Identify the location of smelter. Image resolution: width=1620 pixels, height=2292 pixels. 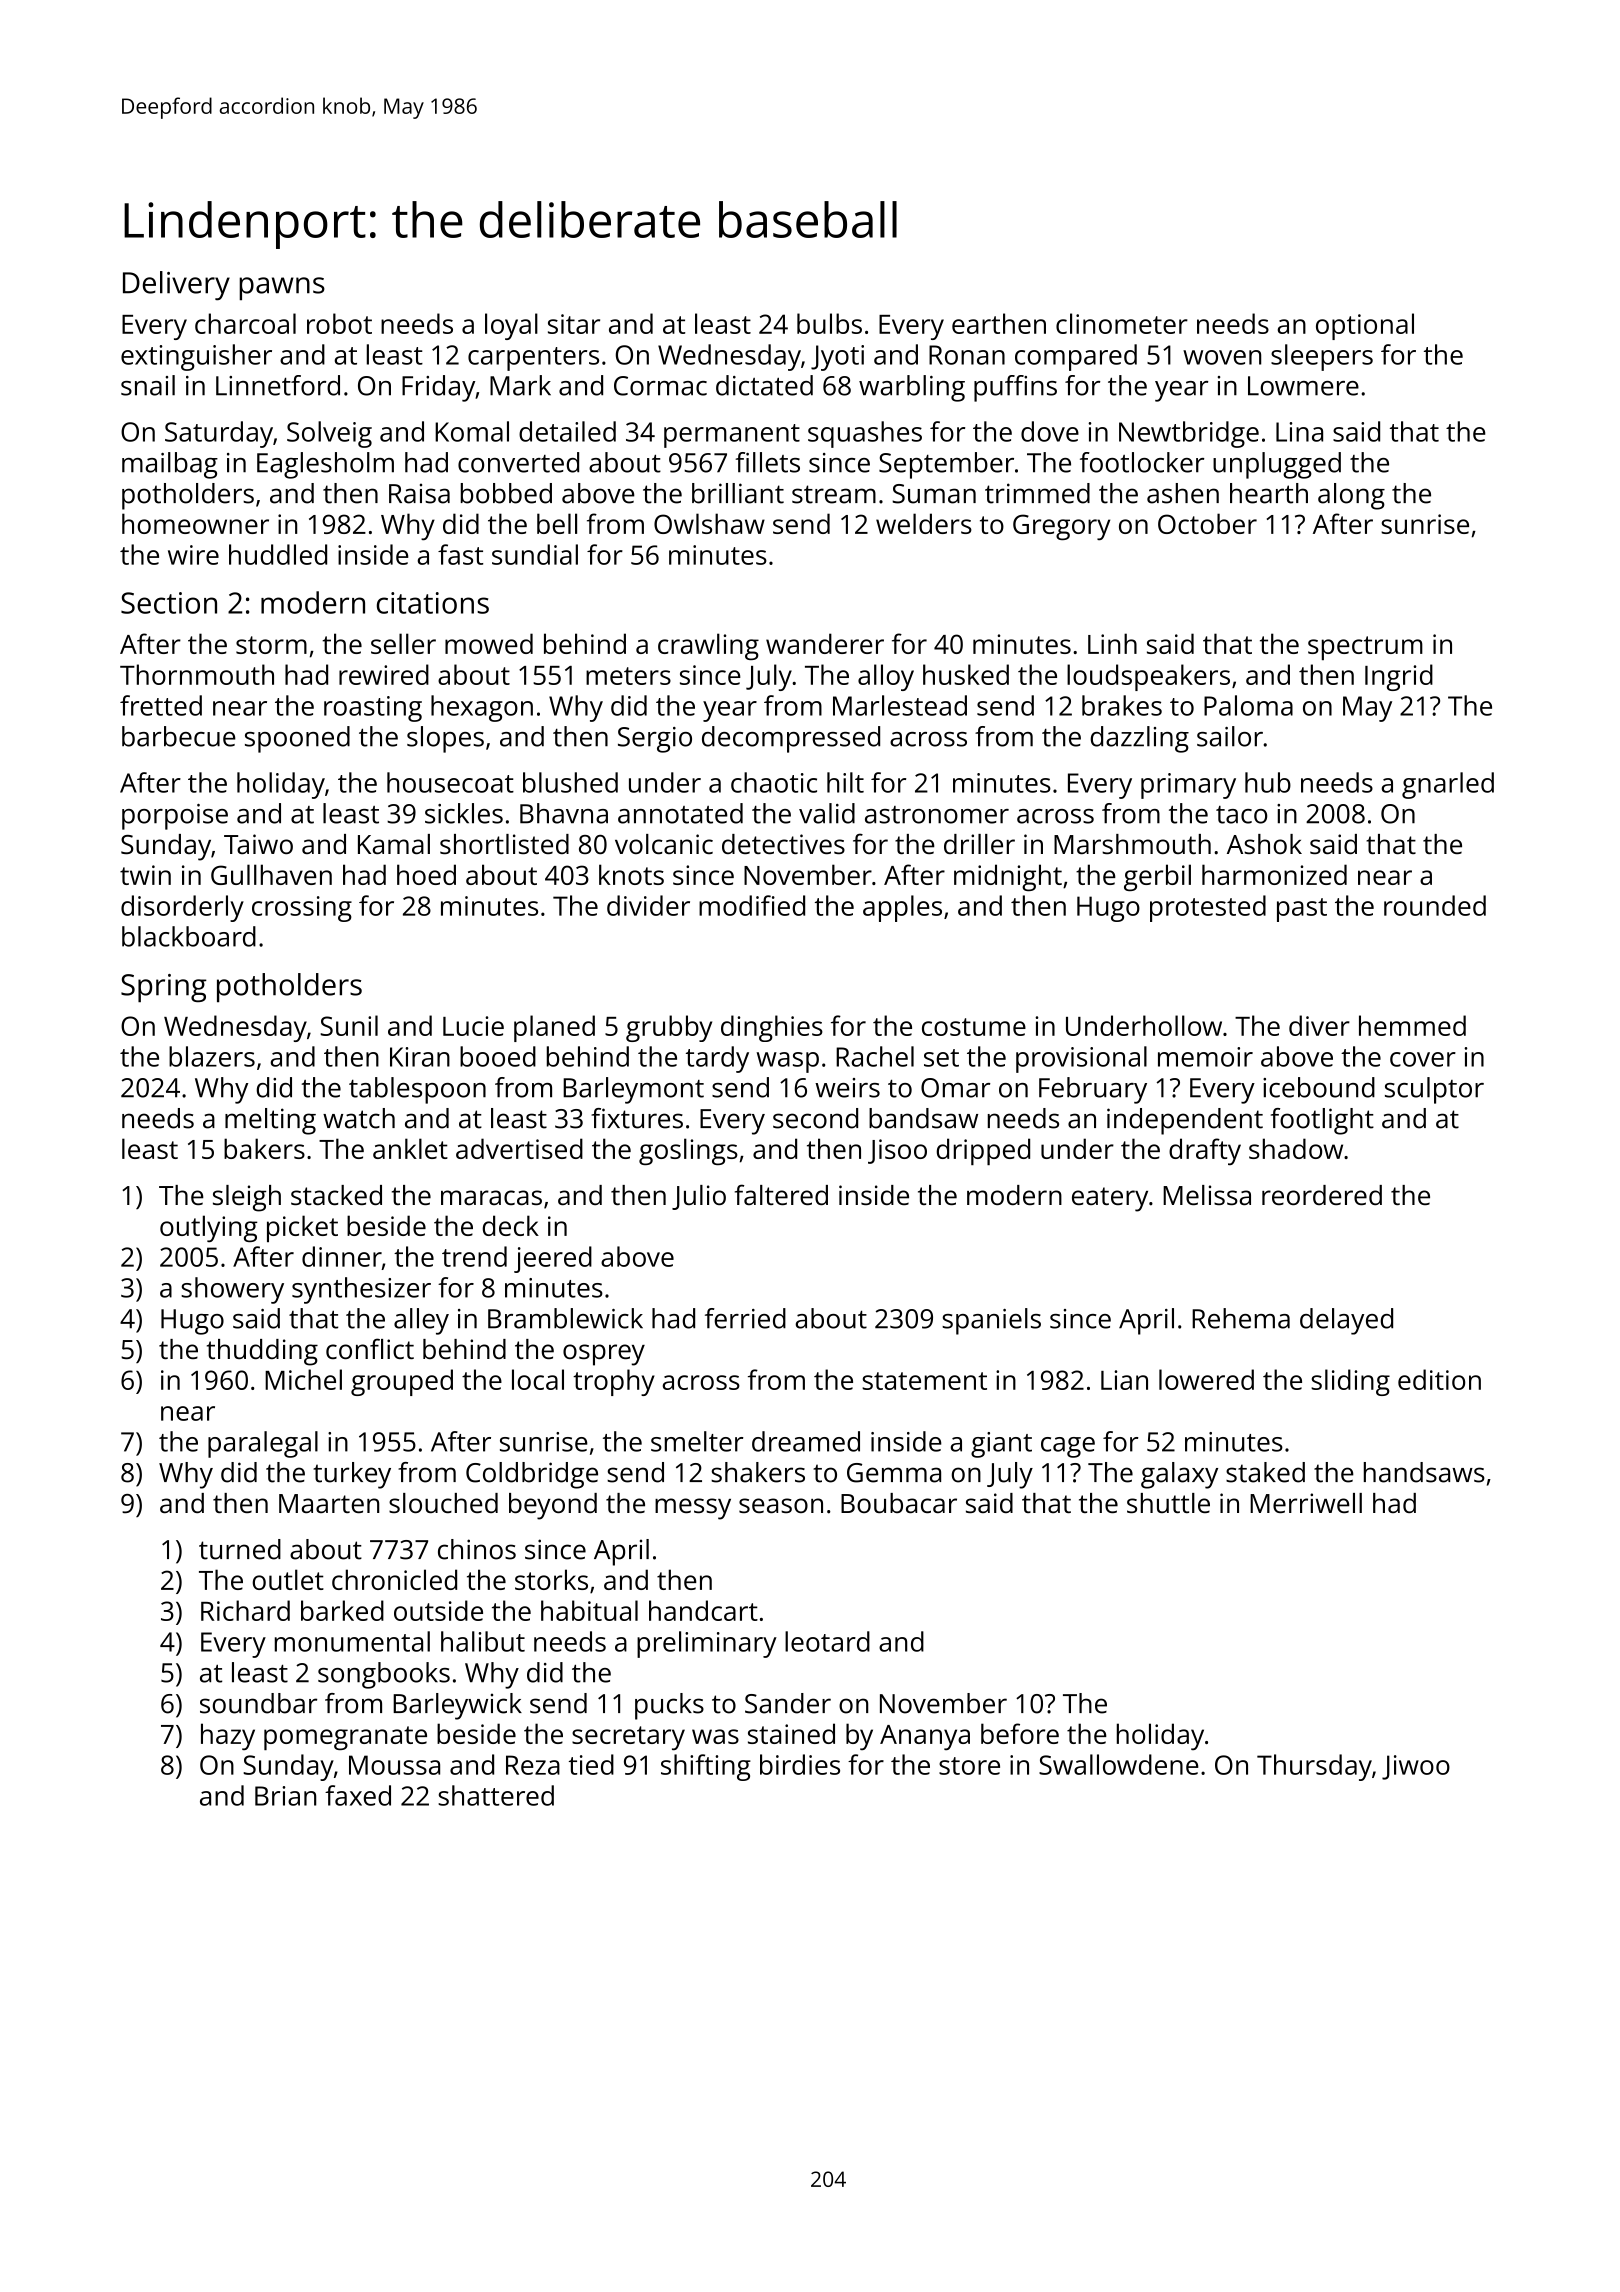
(697, 1441).
